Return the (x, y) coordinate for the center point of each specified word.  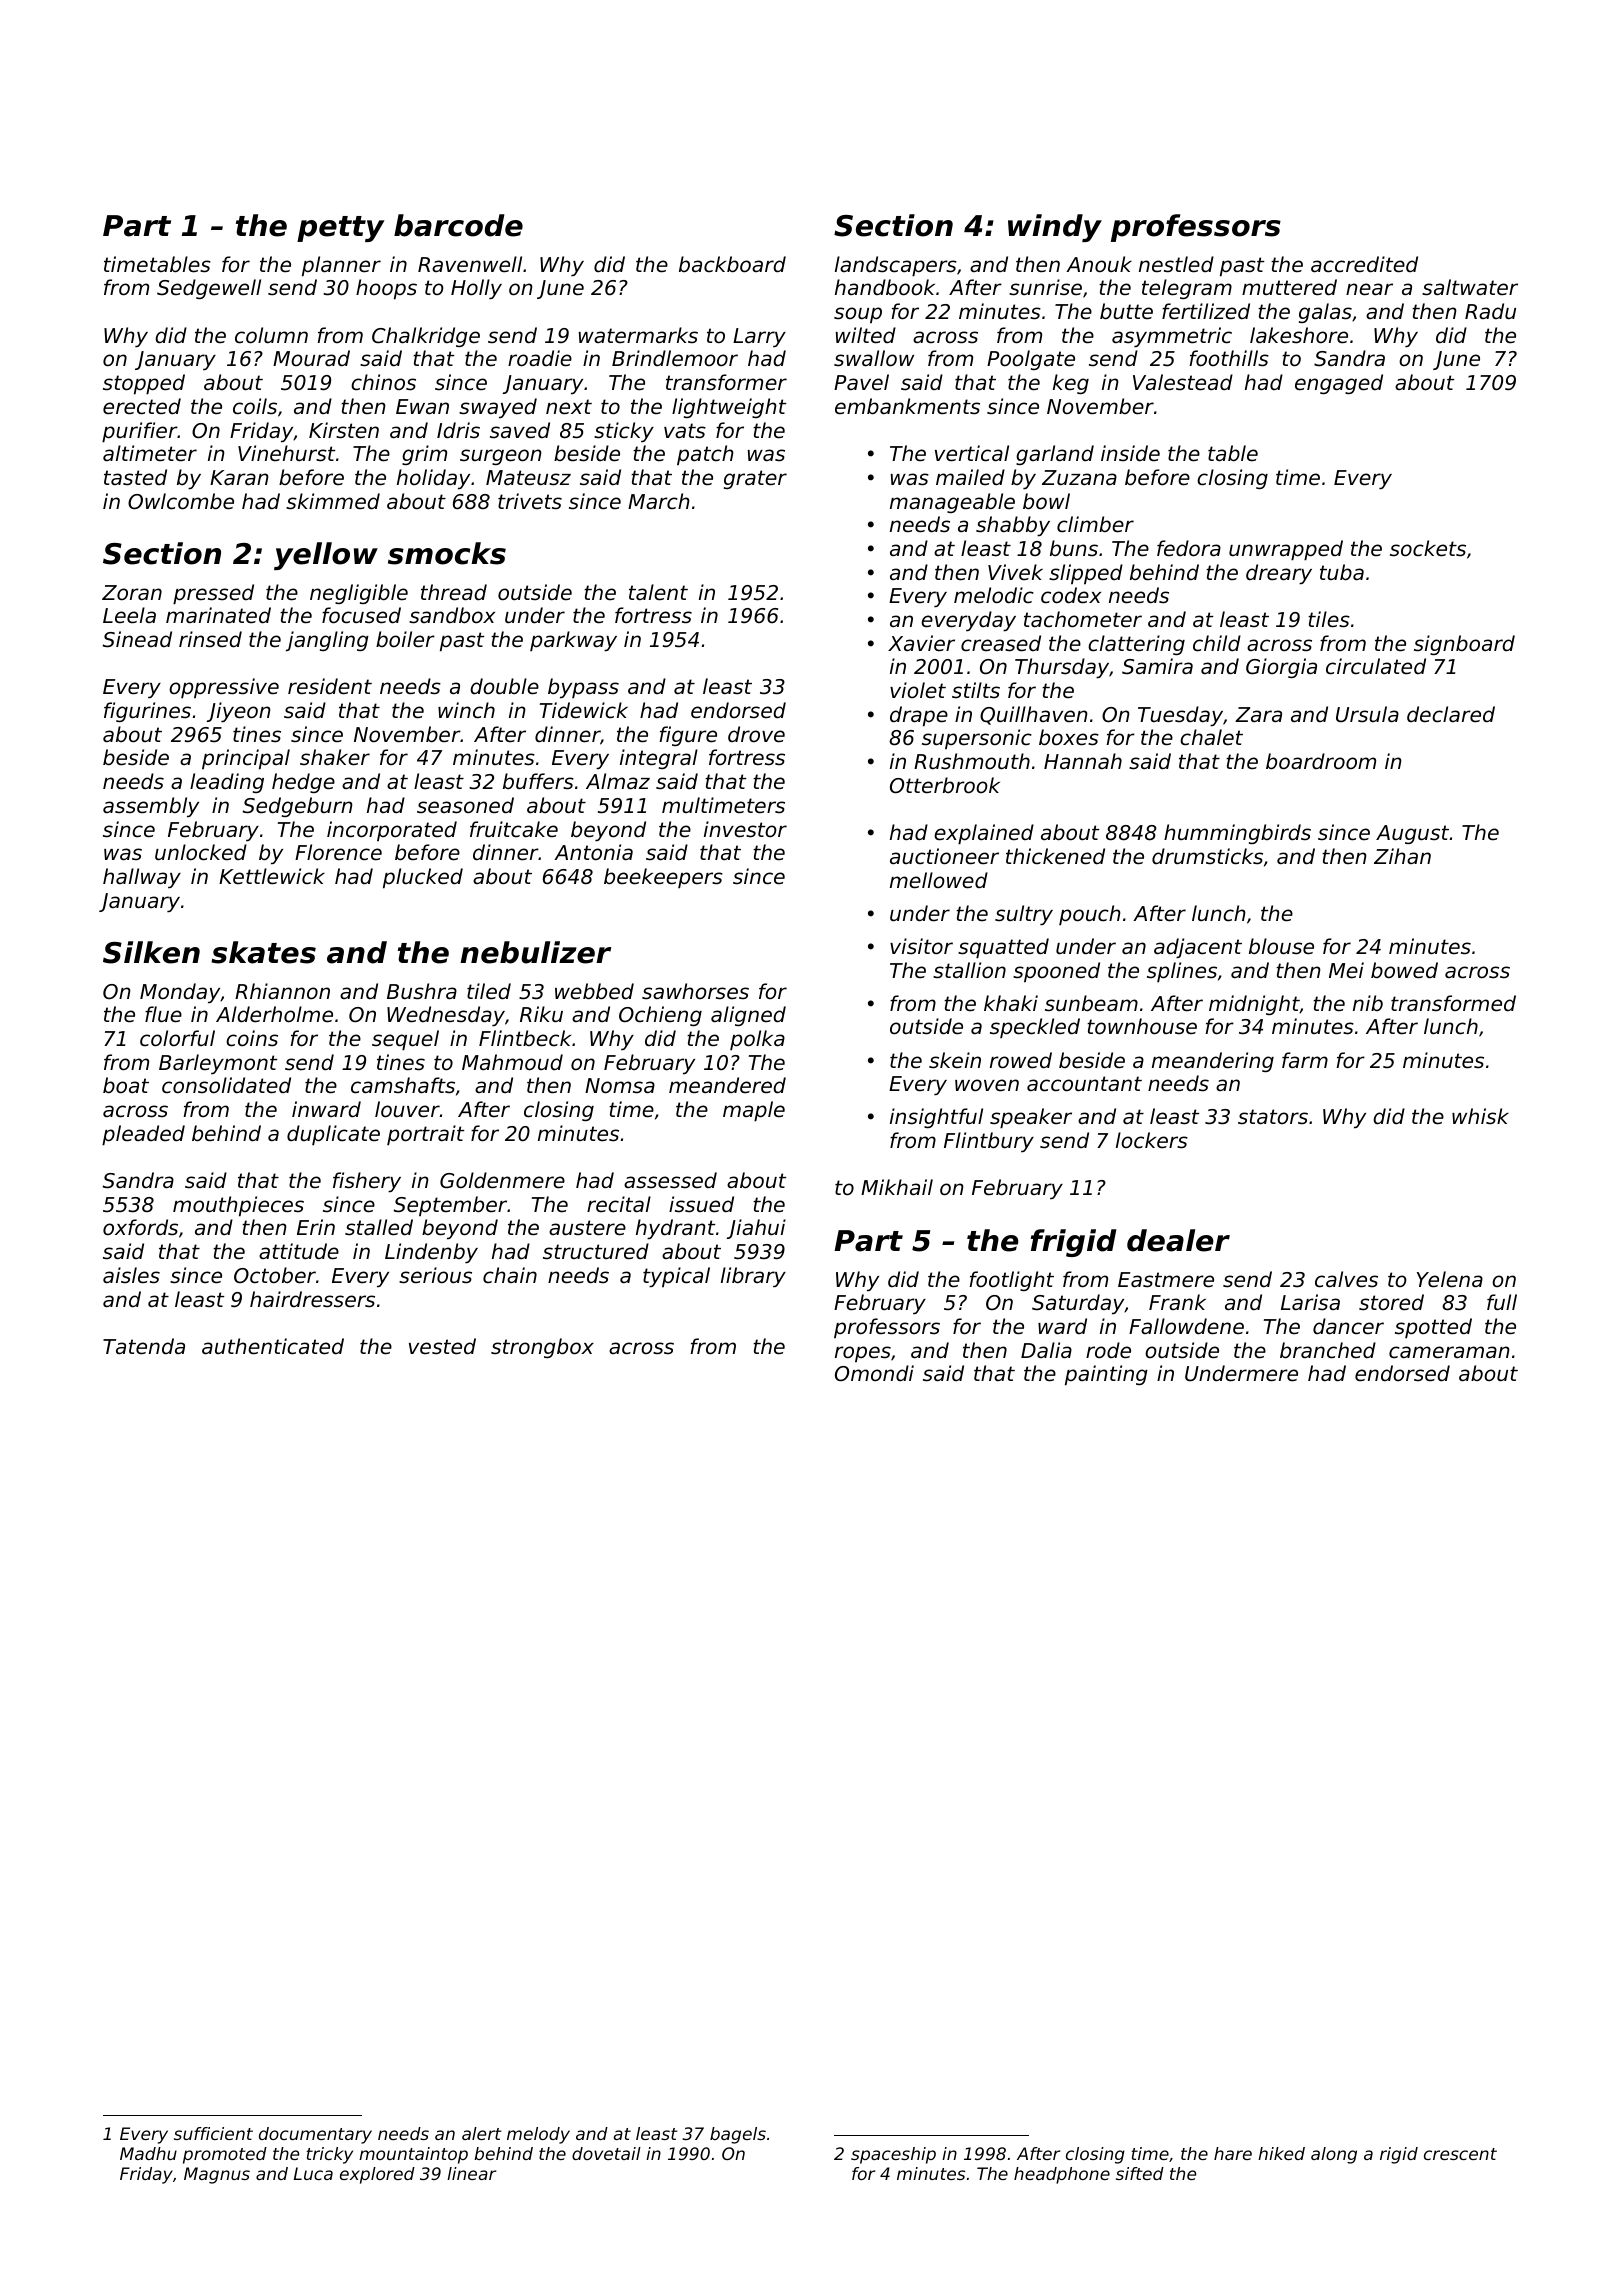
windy (1055, 228)
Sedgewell (209, 289)
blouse (1281, 946)
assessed (670, 1180)
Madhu (148, 2153)
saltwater (1470, 287)
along (1334, 2155)
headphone (1062, 2175)
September (450, 1206)
